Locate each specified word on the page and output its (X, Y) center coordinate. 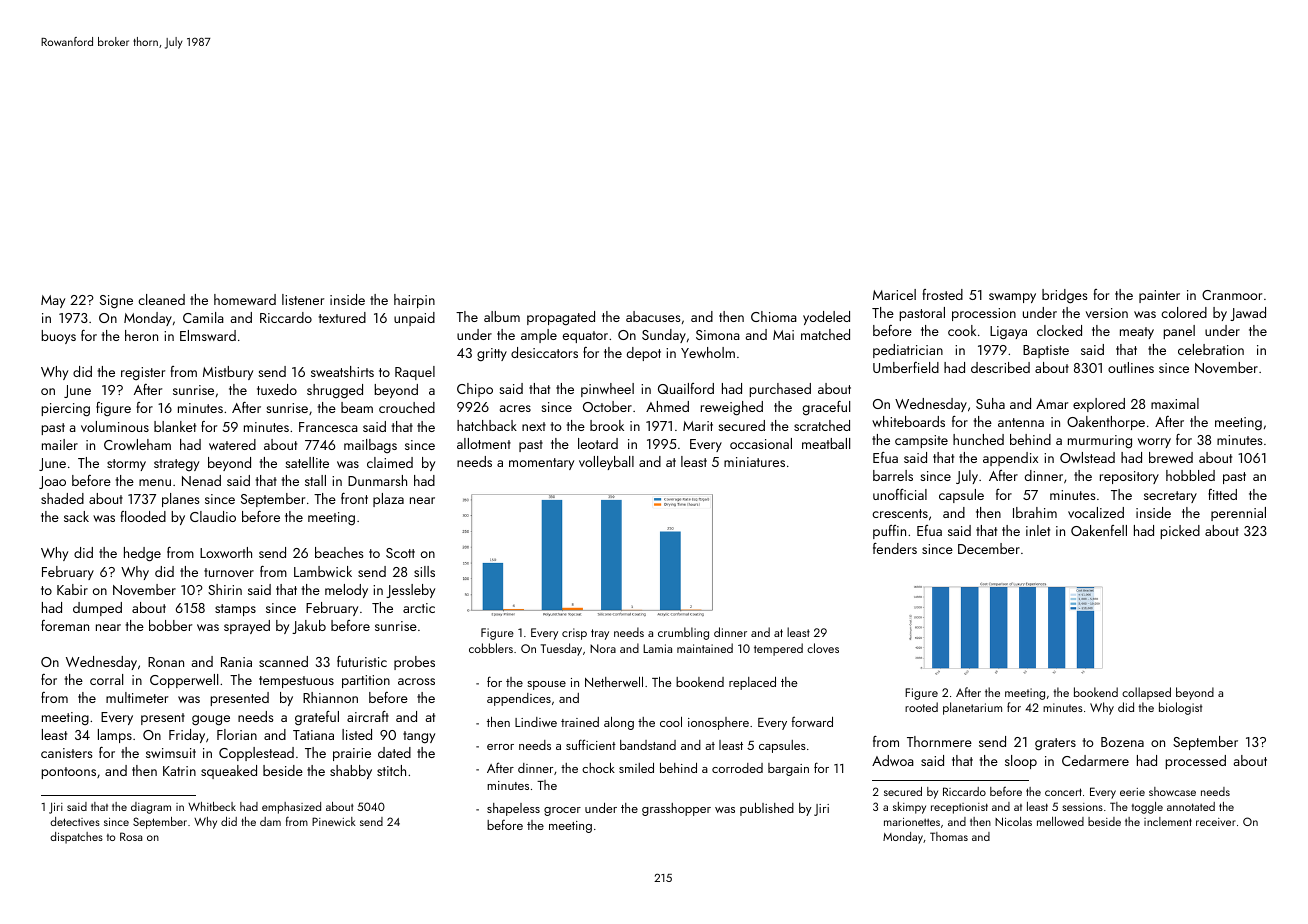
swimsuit (171, 753)
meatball (826, 443)
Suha (990, 403)
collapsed (1146, 693)
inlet (1038, 530)
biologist (1180, 708)
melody (346, 591)
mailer (60, 444)
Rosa (131, 836)
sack (76, 516)
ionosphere (718, 723)
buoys (58, 337)
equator (585, 337)
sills (424, 571)
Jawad (1248, 314)
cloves (823, 648)
